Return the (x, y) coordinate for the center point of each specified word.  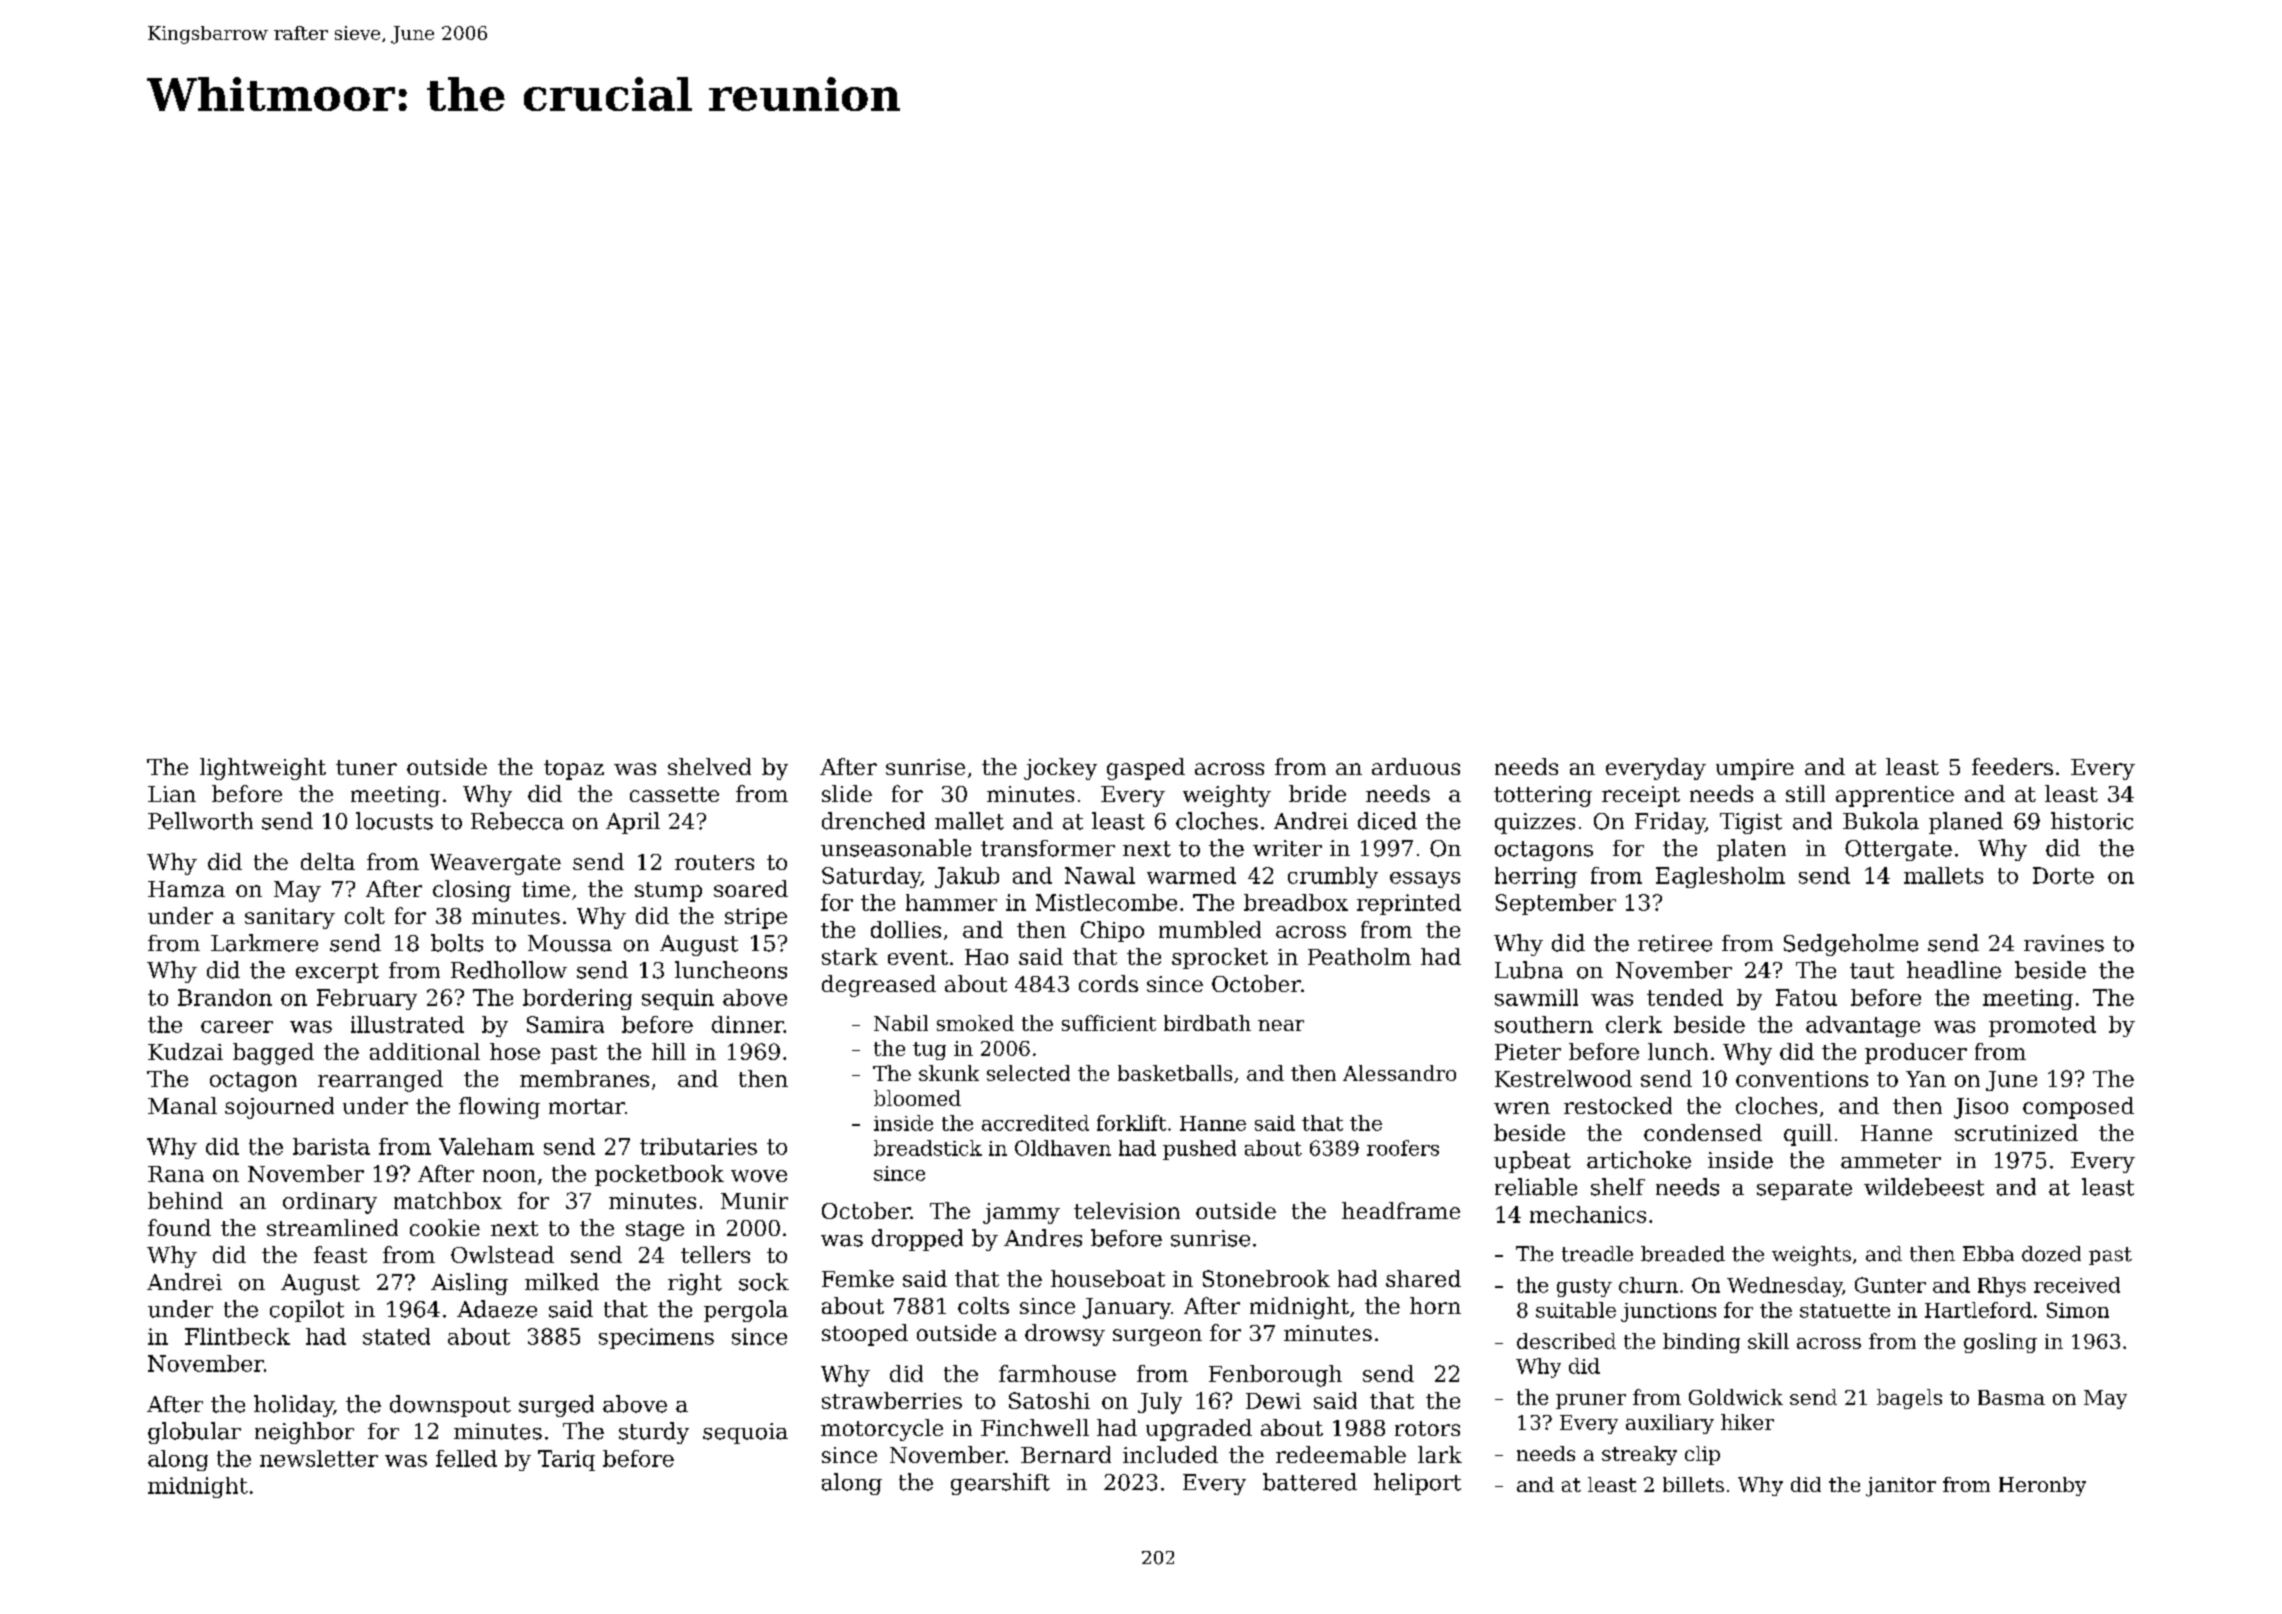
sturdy (654, 1433)
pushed (1199, 1150)
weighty (1227, 796)
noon (509, 1176)
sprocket (1220, 958)
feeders (2012, 766)
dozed (2051, 1254)
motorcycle (882, 1430)
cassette (674, 794)
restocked (1618, 1105)
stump (668, 892)
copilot (307, 1311)
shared (1423, 1278)
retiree (1675, 943)
